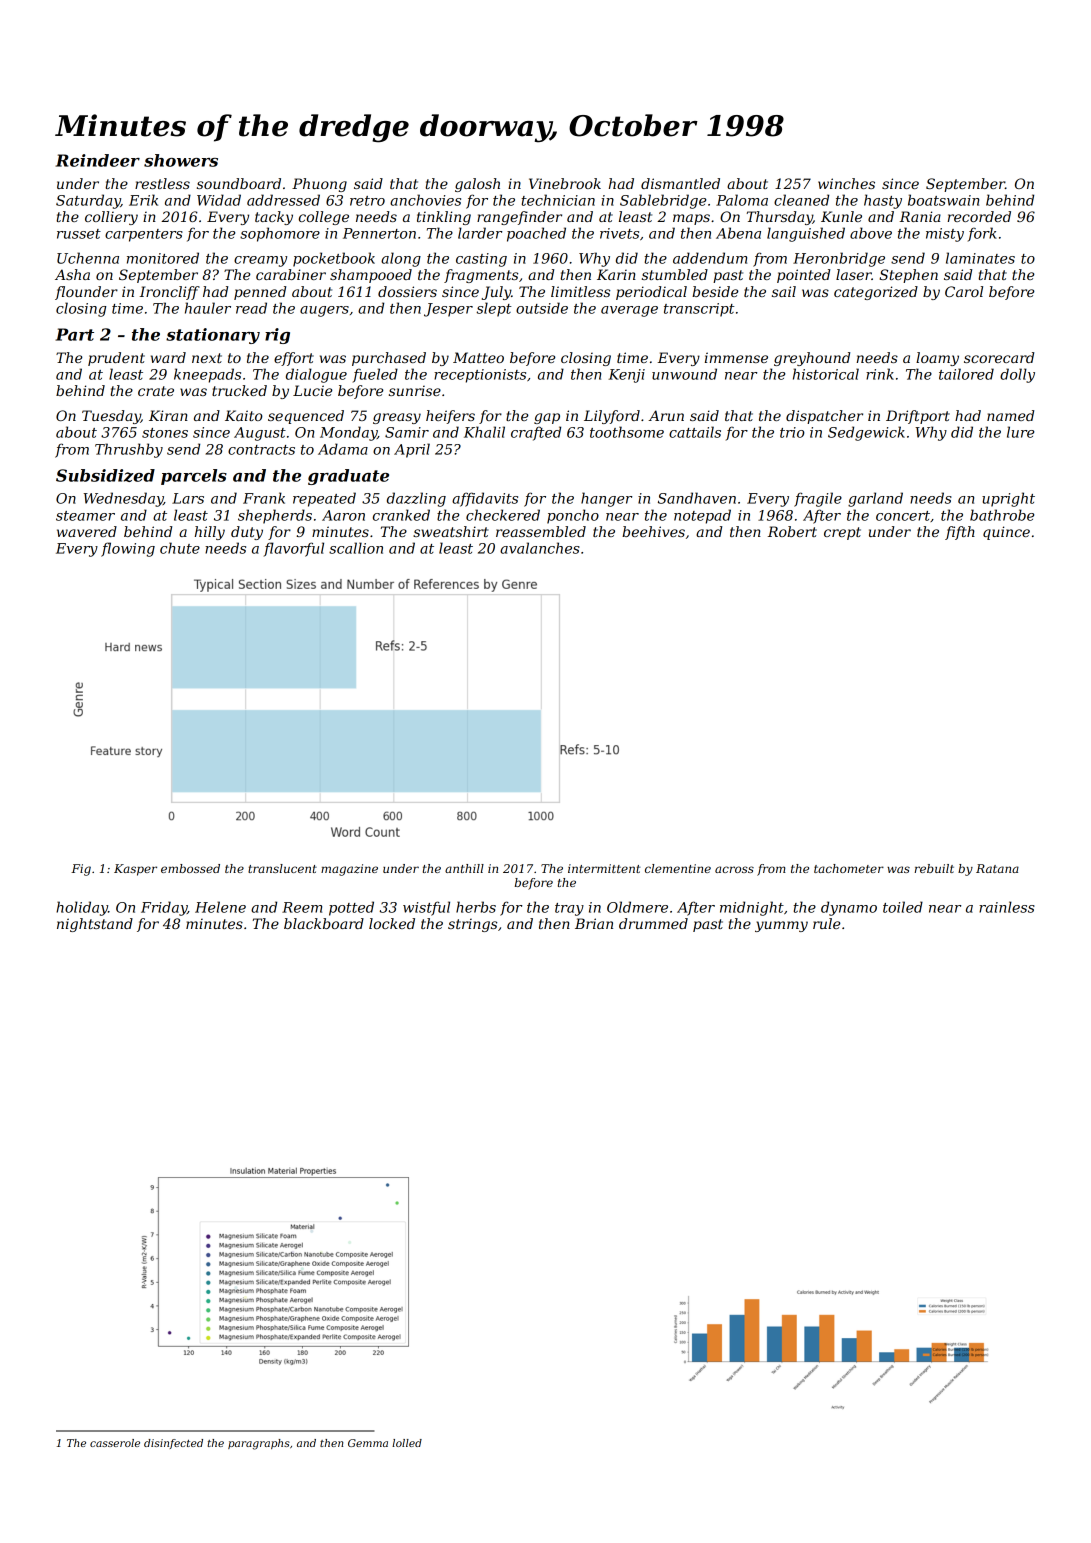 This screenshot has height=1543, width=1091. Describe the element at coordinates (407, 1443) in the screenshot. I see `lolled` at that location.
